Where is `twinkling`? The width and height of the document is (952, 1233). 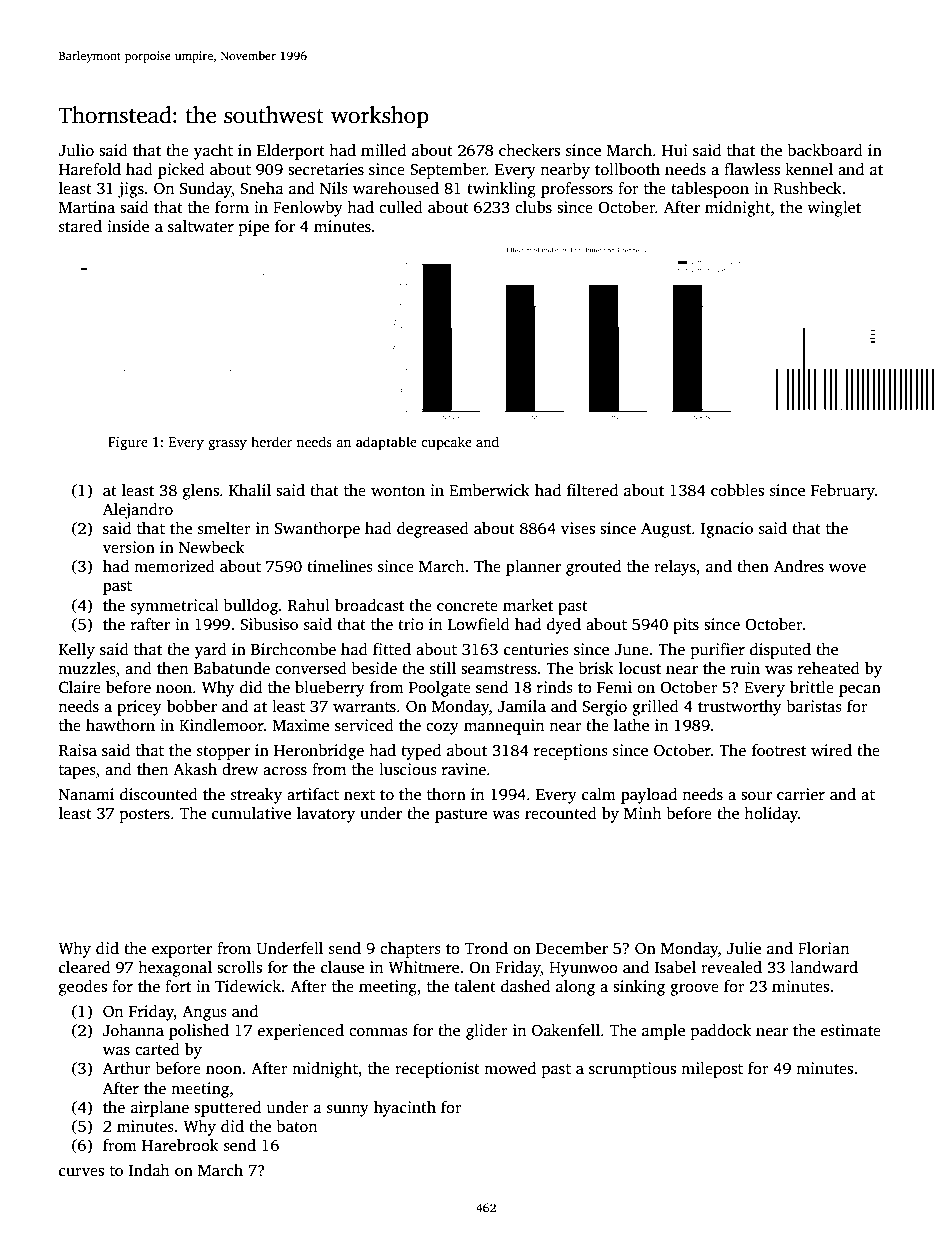
twinkling is located at coordinates (501, 190).
